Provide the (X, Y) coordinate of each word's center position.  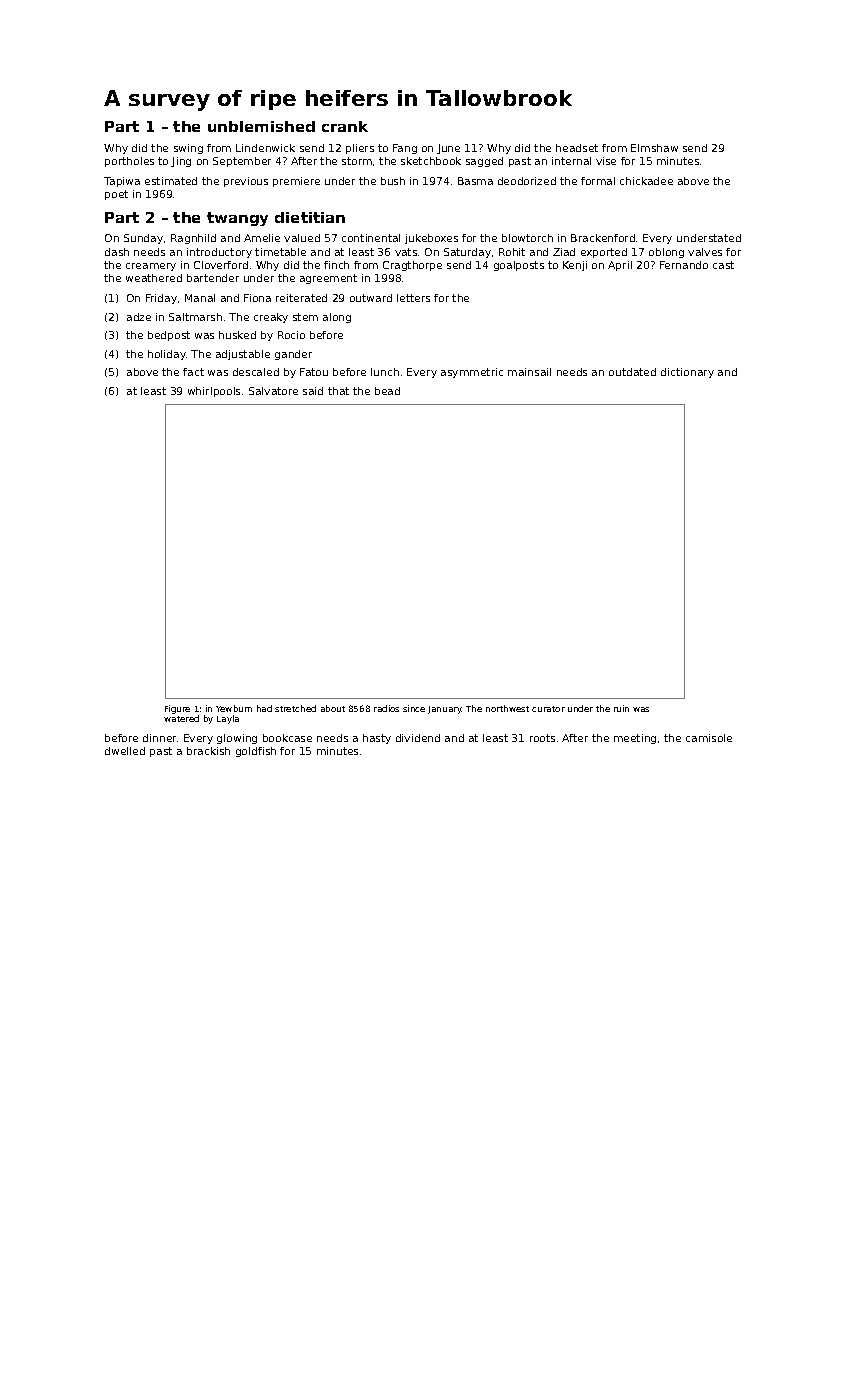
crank (345, 126)
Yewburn (234, 708)
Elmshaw (654, 148)
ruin (621, 708)
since (414, 708)
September (242, 162)
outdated (632, 372)
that (338, 391)
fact (193, 372)
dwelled (125, 751)
